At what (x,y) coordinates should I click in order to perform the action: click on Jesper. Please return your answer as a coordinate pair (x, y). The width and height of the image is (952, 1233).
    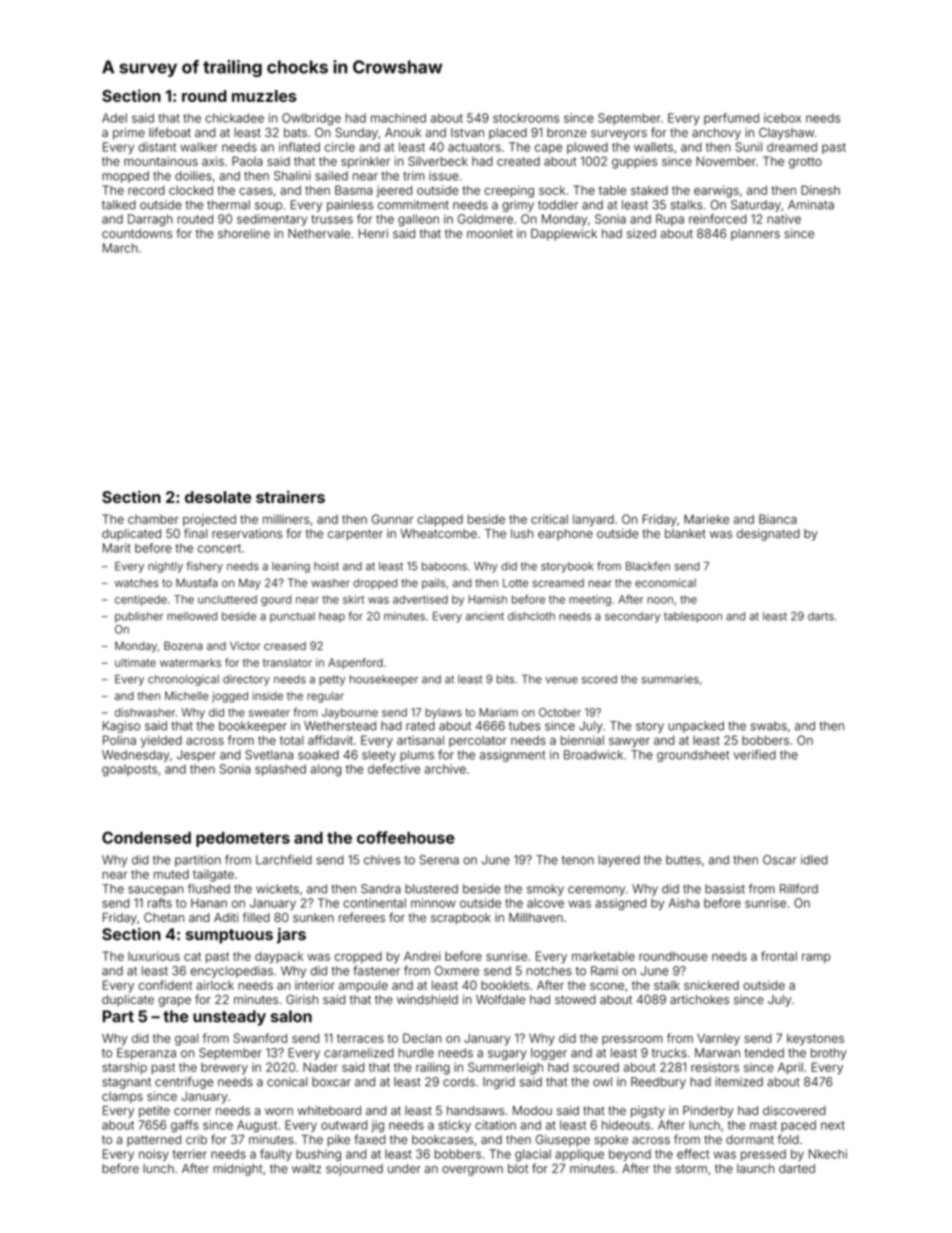
    Looking at the image, I should click on (196, 756).
